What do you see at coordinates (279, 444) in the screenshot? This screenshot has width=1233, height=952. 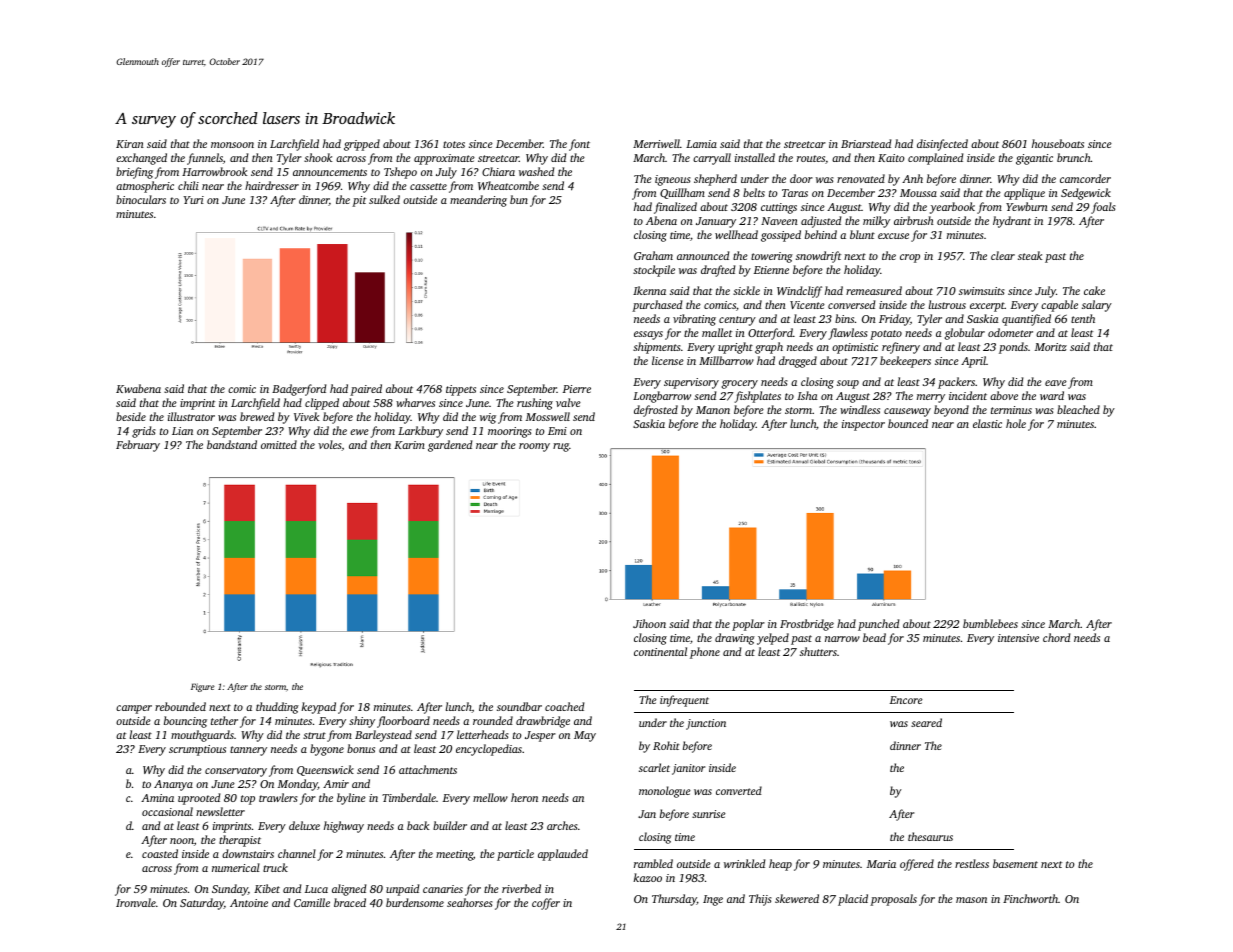 I see `omitted` at bounding box center [279, 444].
